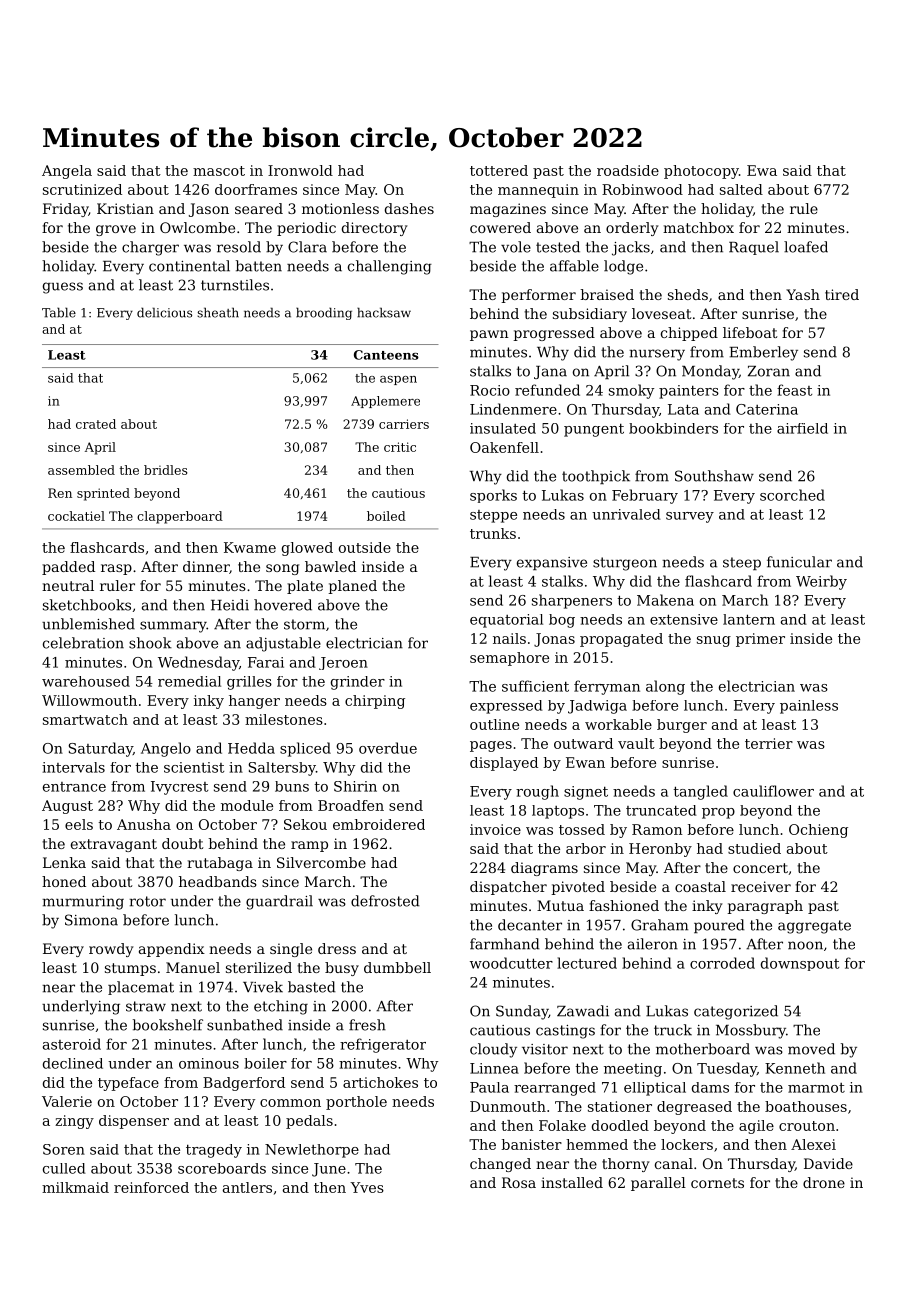  Describe the element at coordinates (684, 619) in the screenshot. I see `extensive` at that location.
